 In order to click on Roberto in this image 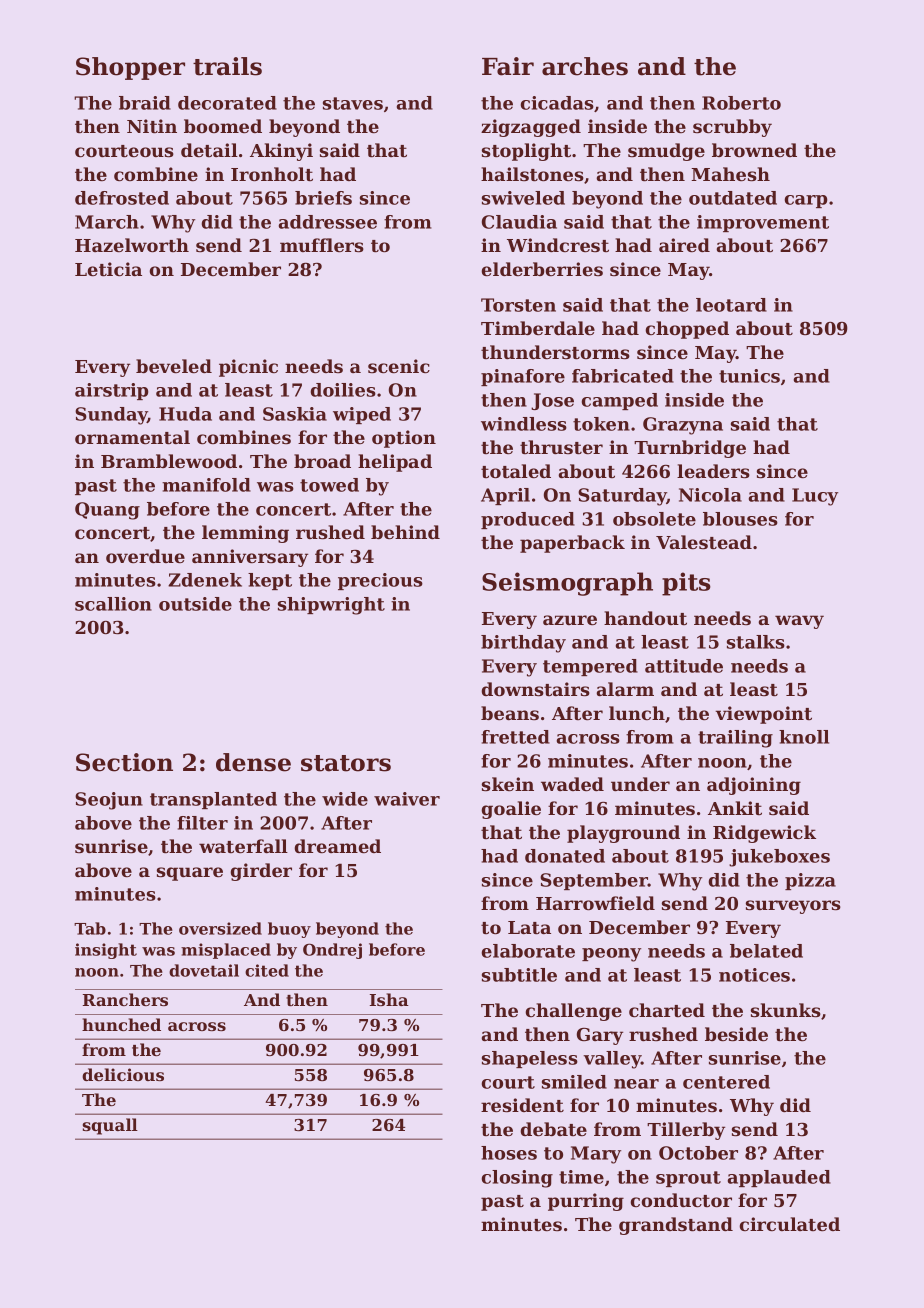, I will do `click(741, 103)`.
